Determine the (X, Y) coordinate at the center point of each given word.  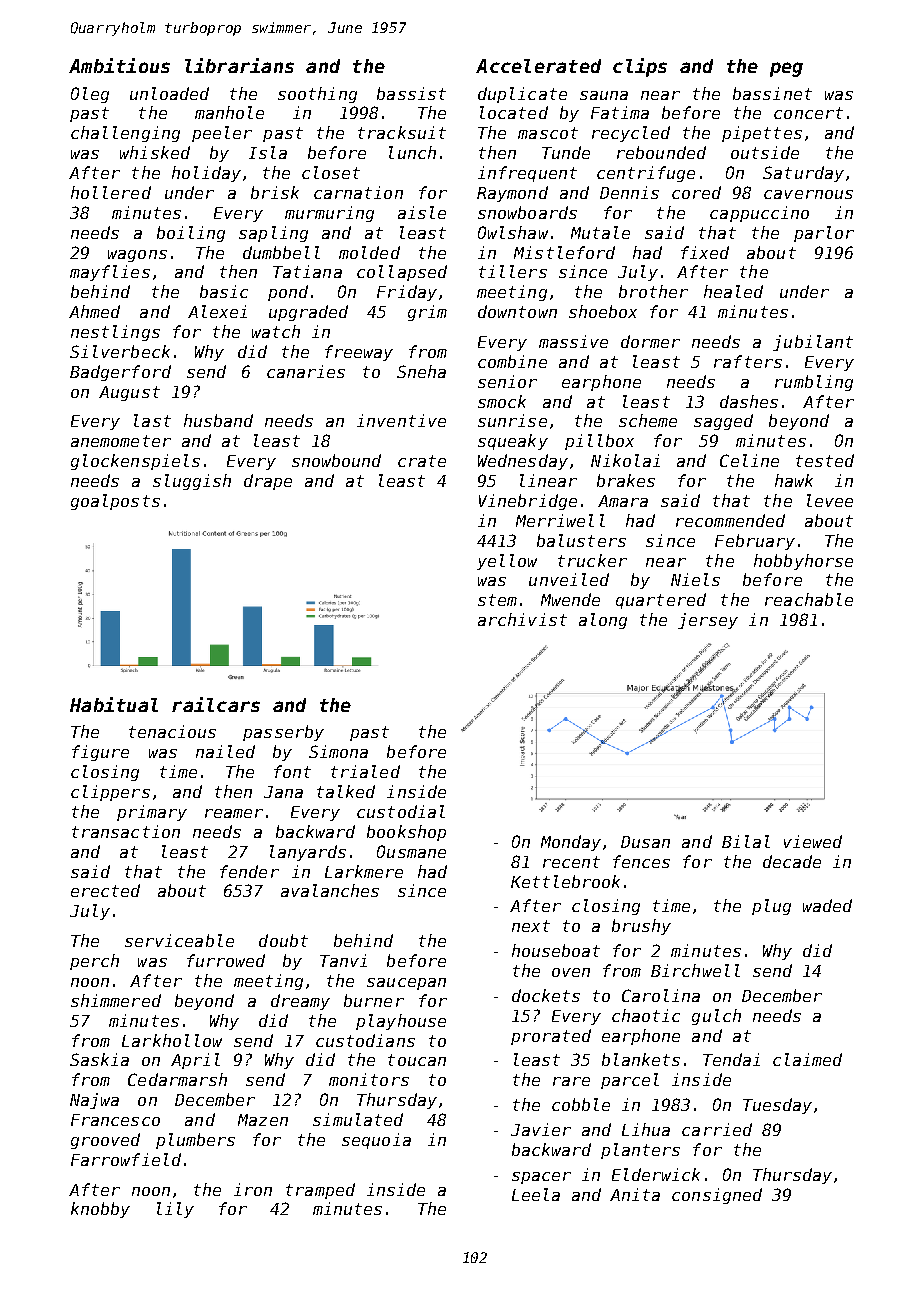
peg (786, 69)
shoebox (603, 311)
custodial (401, 811)
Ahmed (94, 311)
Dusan (645, 842)
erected (105, 890)
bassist (411, 93)
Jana (283, 792)
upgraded (308, 313)
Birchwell (695, 970)
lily (175, 1210)
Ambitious (119, 65)
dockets (546, 995)
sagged (723, 422)
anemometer (121, 441)
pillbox (599, 442)
